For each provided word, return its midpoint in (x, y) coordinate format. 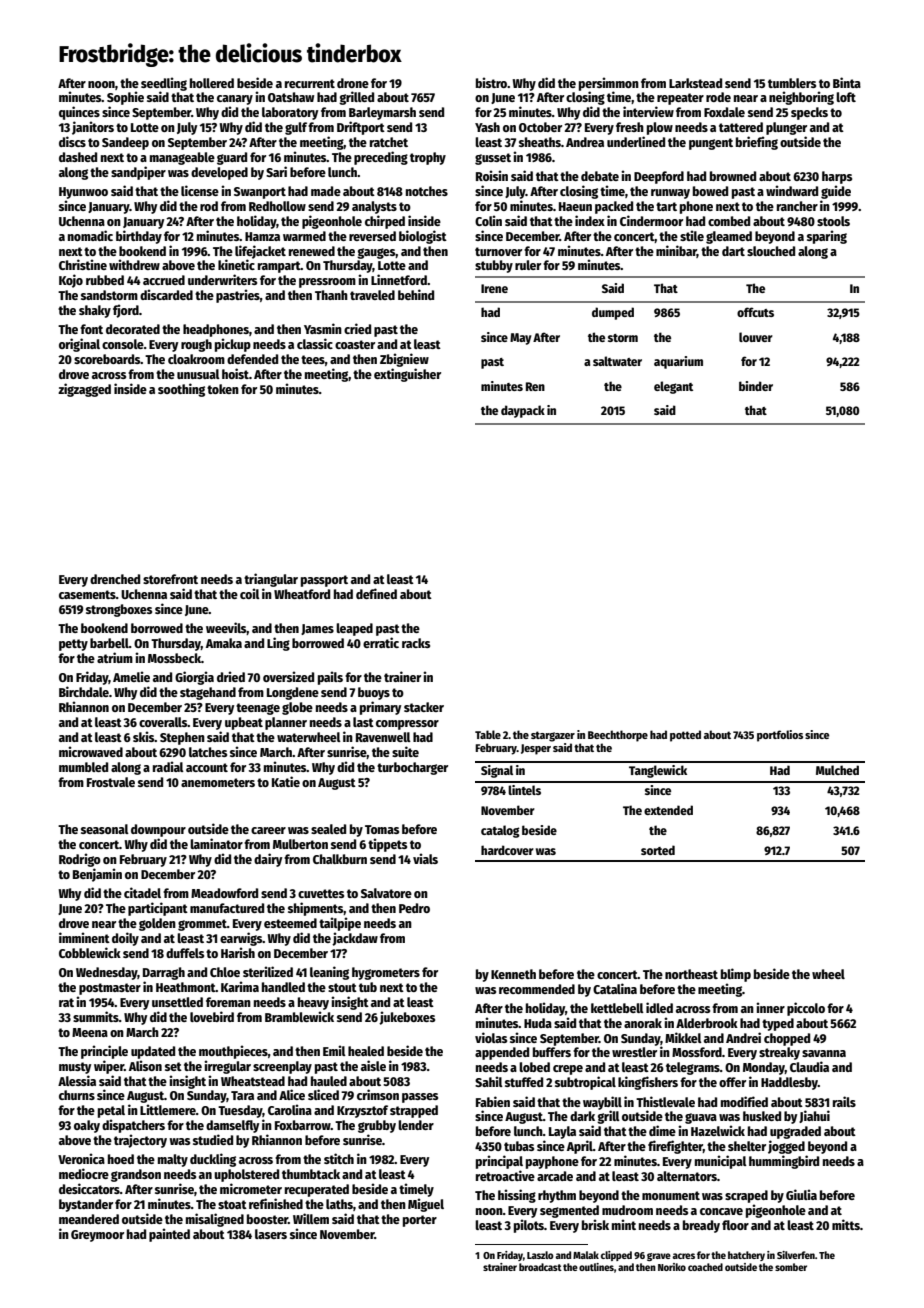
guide (836, 192)
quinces (79, 113)
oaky (87, 1126)
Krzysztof (362, 1111)
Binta (847, 82)
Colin (488, 220)
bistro (491, 82)
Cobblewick (90, 952)
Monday (764, 1068)
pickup (233, 345)
